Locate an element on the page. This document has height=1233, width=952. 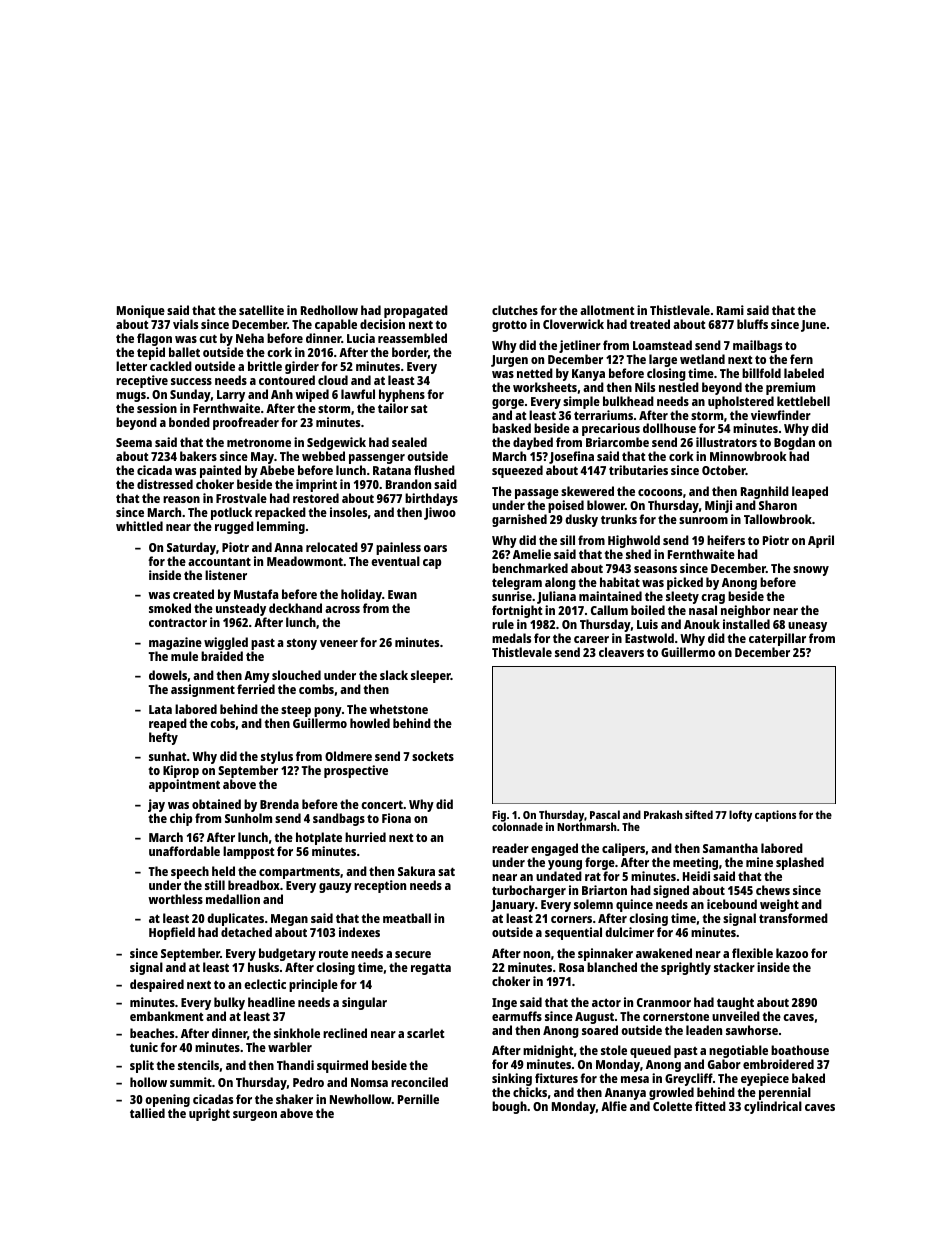
bulky is located at coordinates (229, 1003).
